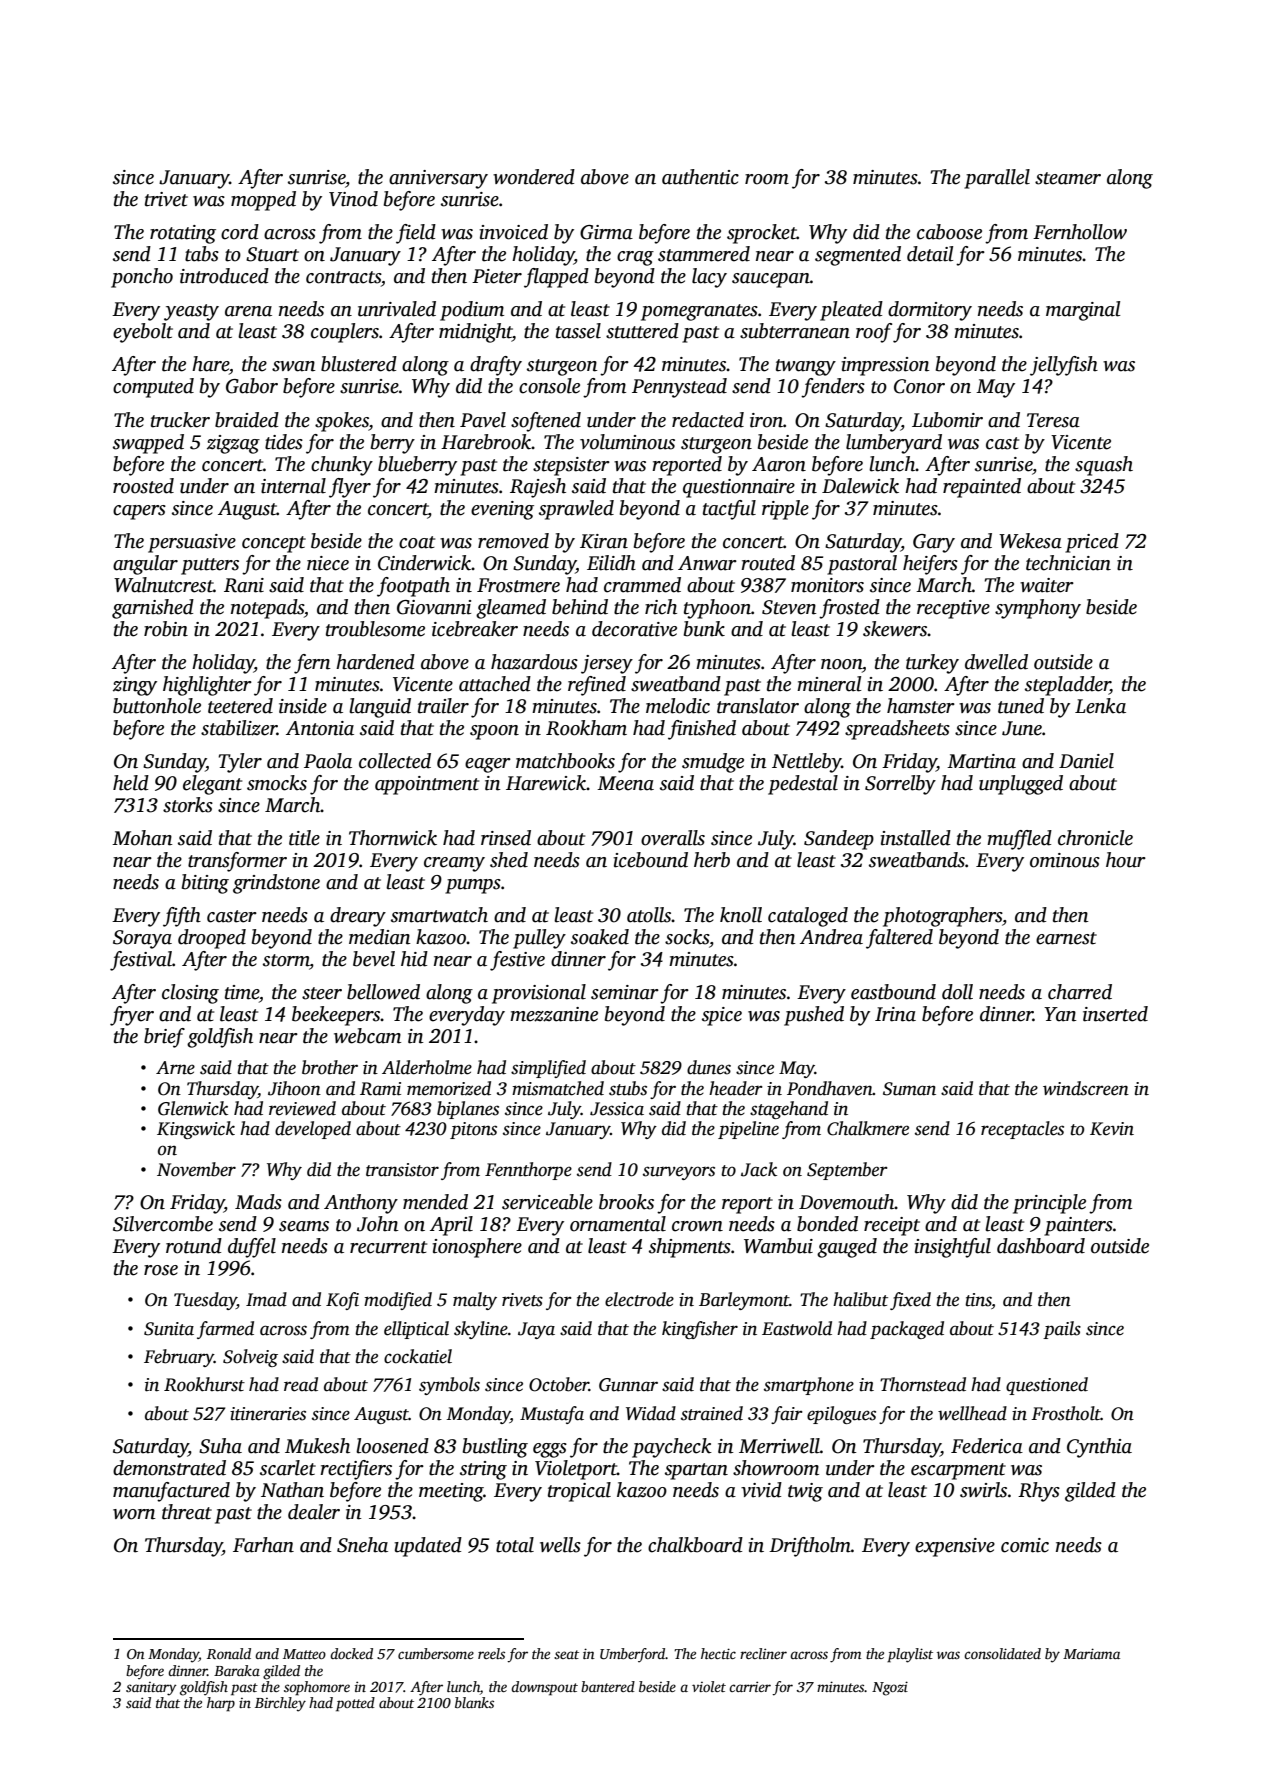 The width and height of the screenshot is (1266, 1790). I want to click on tropical, so click(579, 1492).
